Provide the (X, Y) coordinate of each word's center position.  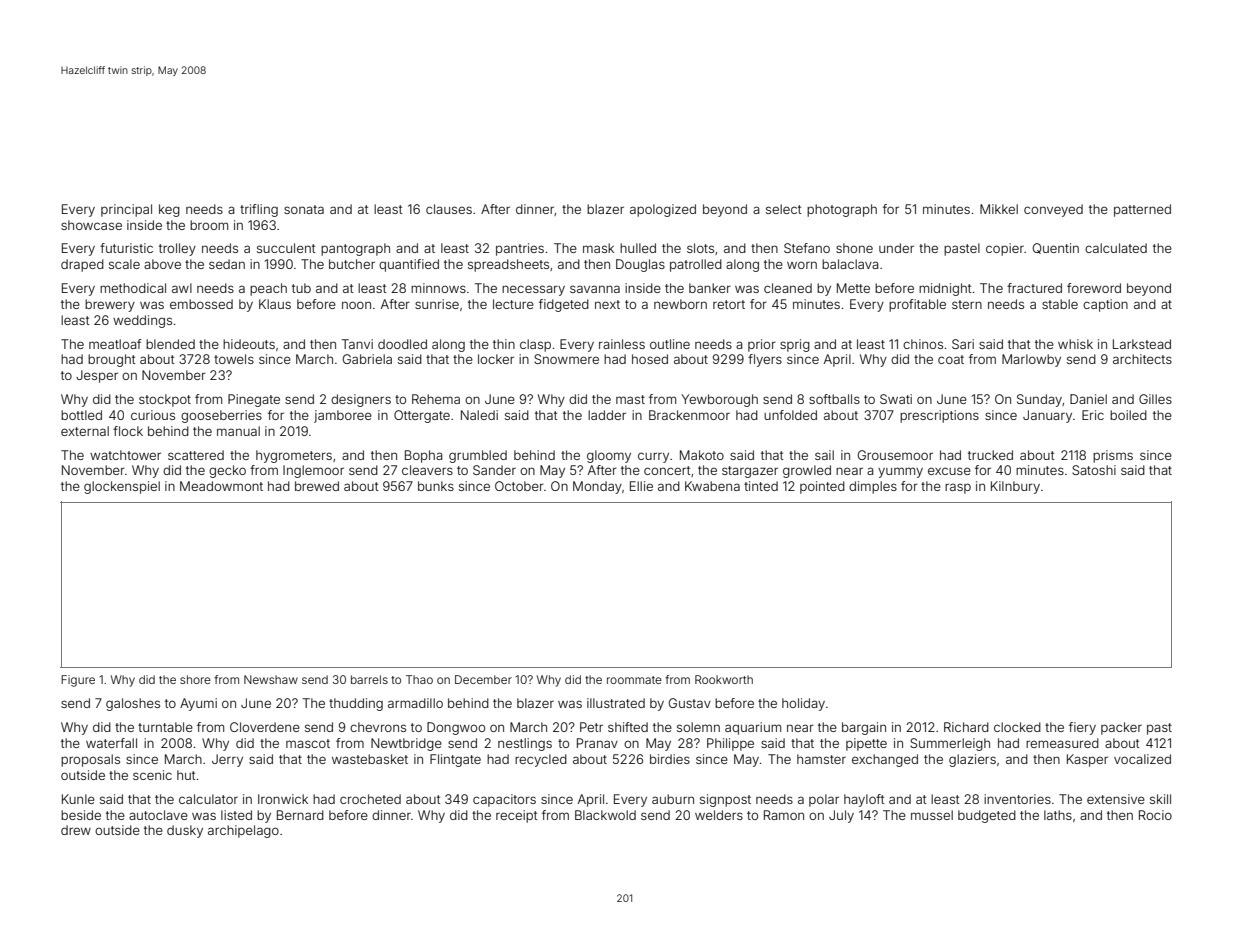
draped (82, 265)
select (784, 209)
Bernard (300, 815)
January (1047, 416)
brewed (317, 486)
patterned (1142, 210)
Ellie (641, 486)
